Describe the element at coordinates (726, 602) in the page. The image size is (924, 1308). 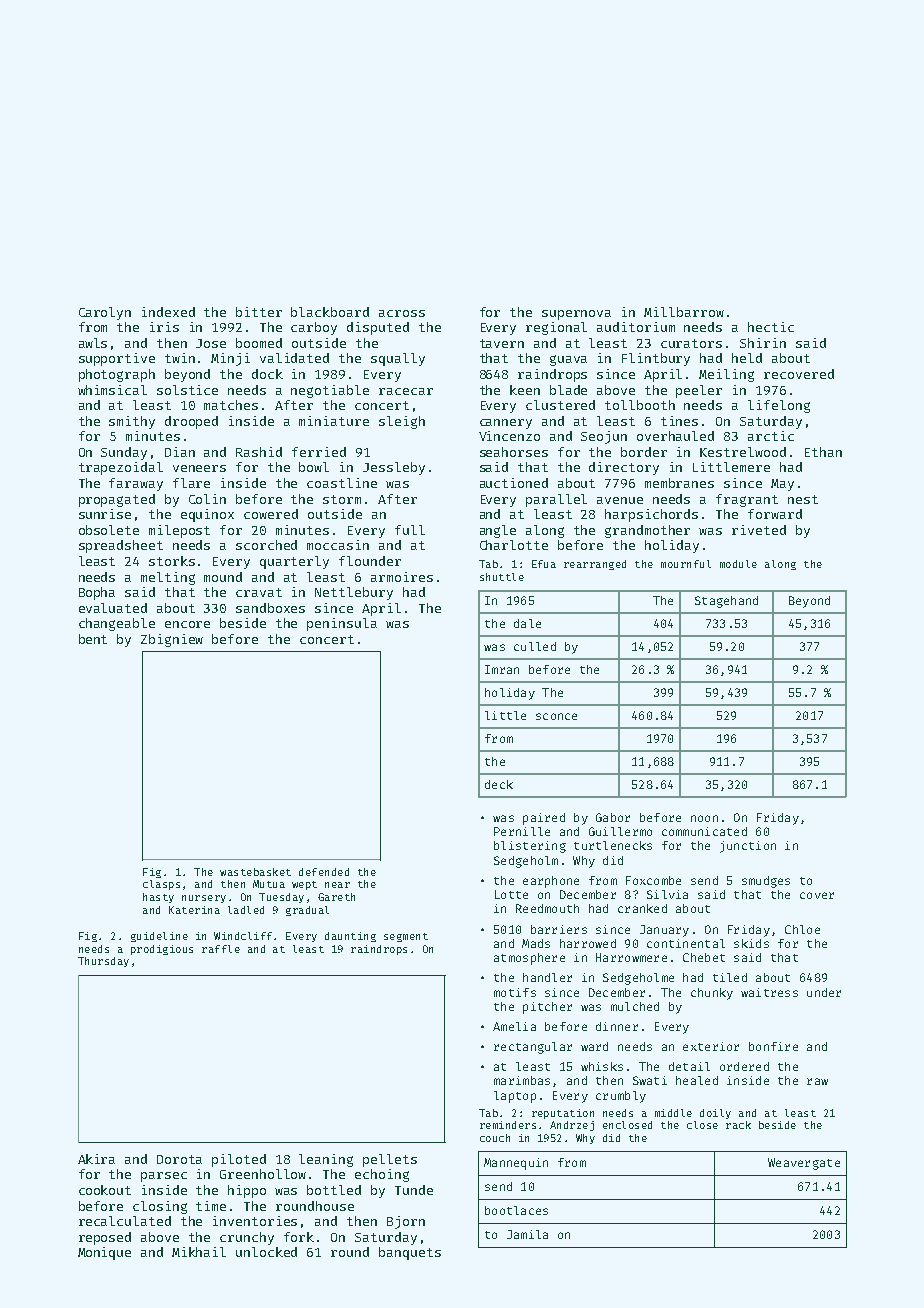
I see `Stagehand` at that location.
